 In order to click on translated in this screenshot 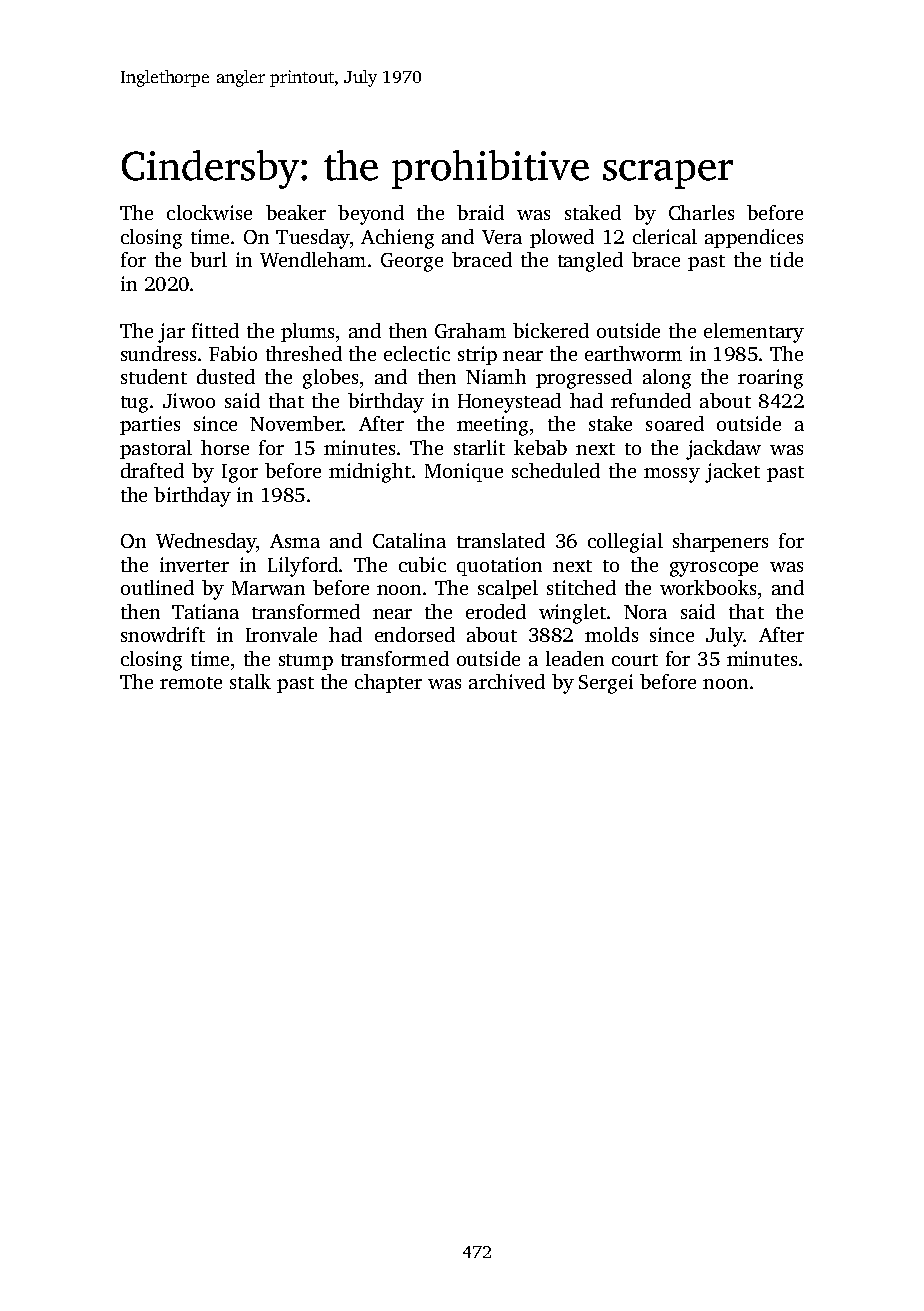, I will do `click(501, 540)`.
